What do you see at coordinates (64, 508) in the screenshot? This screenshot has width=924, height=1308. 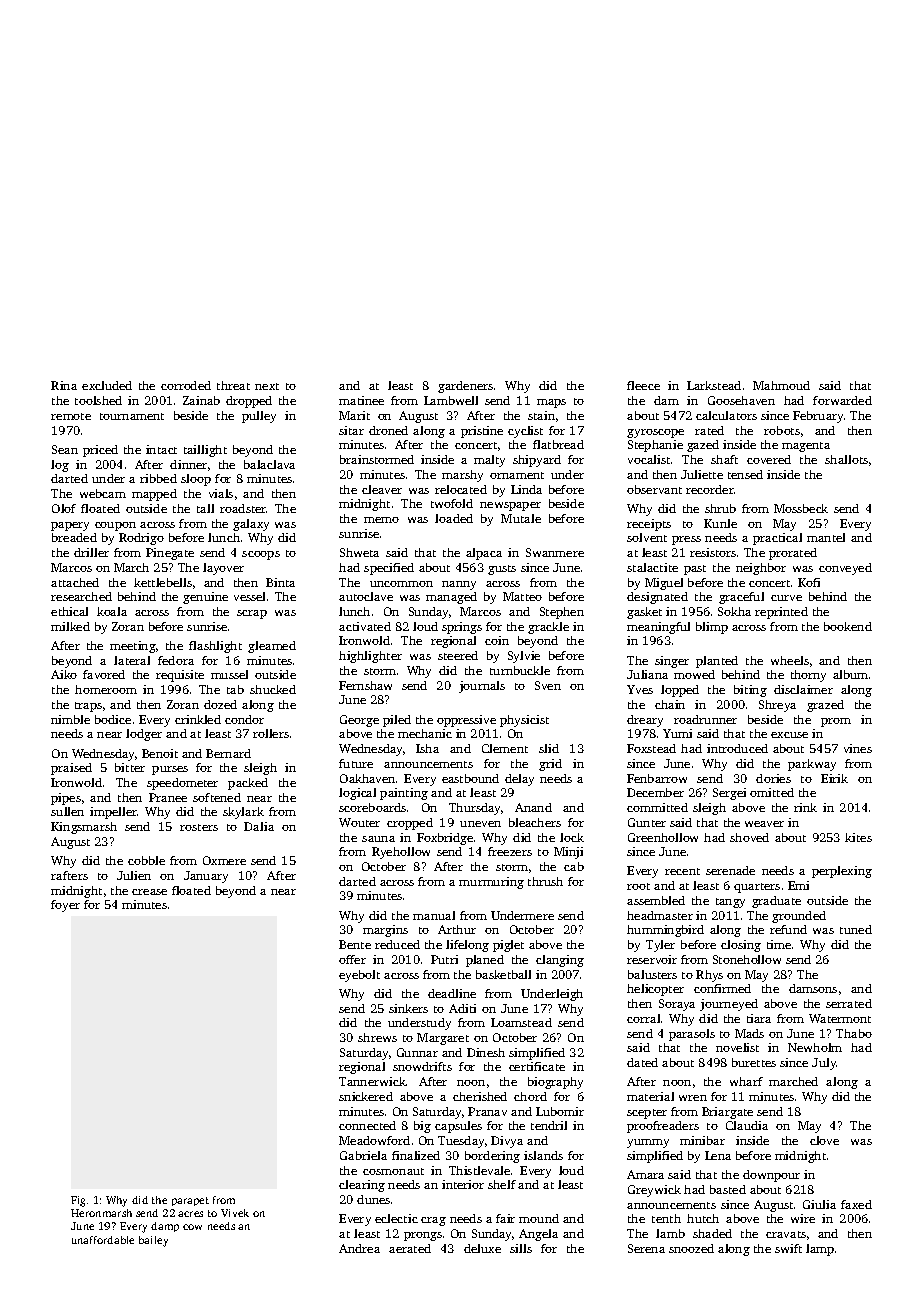 I see `Olof` at bounding box center [64, 508].
